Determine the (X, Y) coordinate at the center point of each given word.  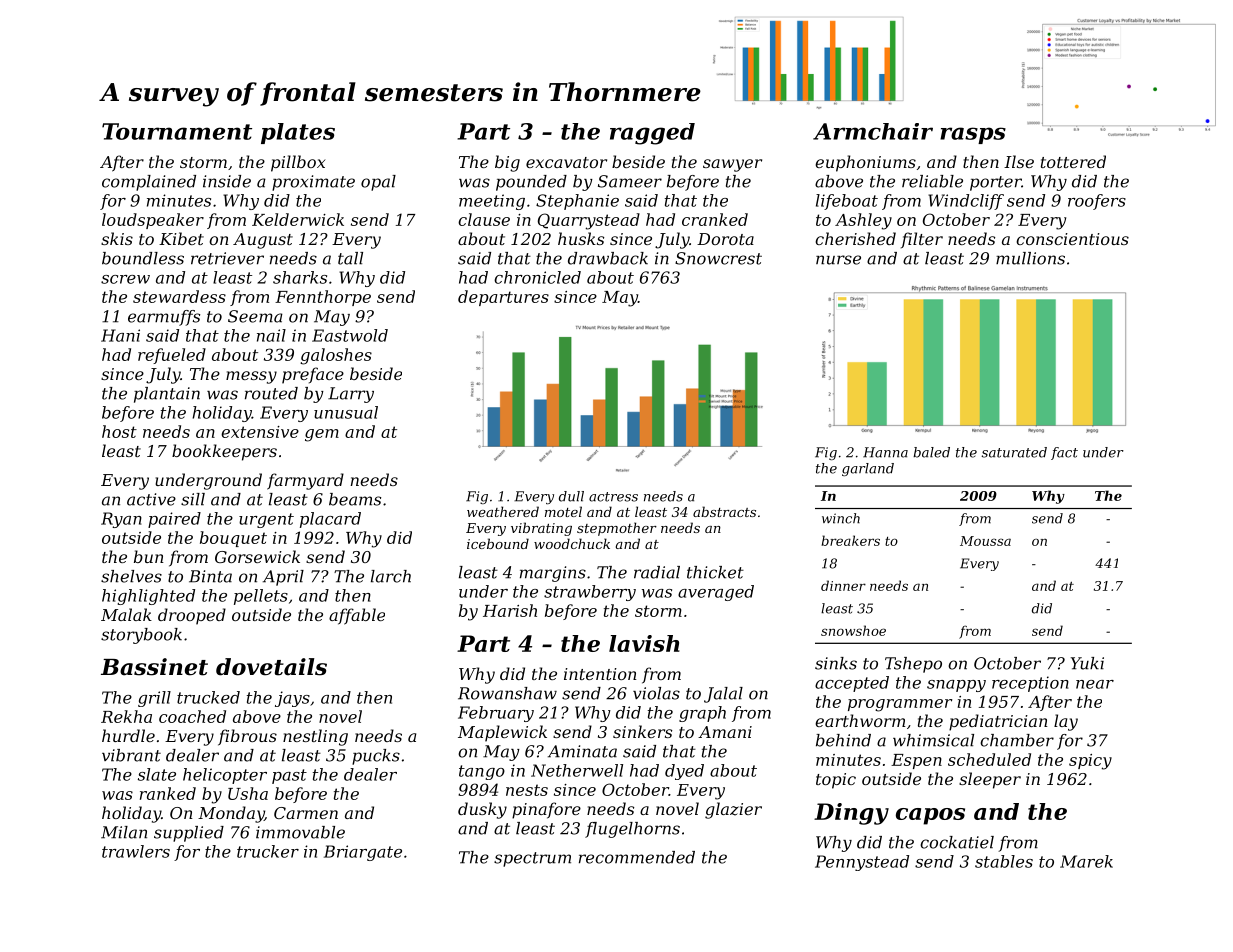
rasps (973, 135)
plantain (167, 395)
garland (868, 469)
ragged (652, 134)
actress (613, 497)
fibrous (247, 737)
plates (298, 133)
